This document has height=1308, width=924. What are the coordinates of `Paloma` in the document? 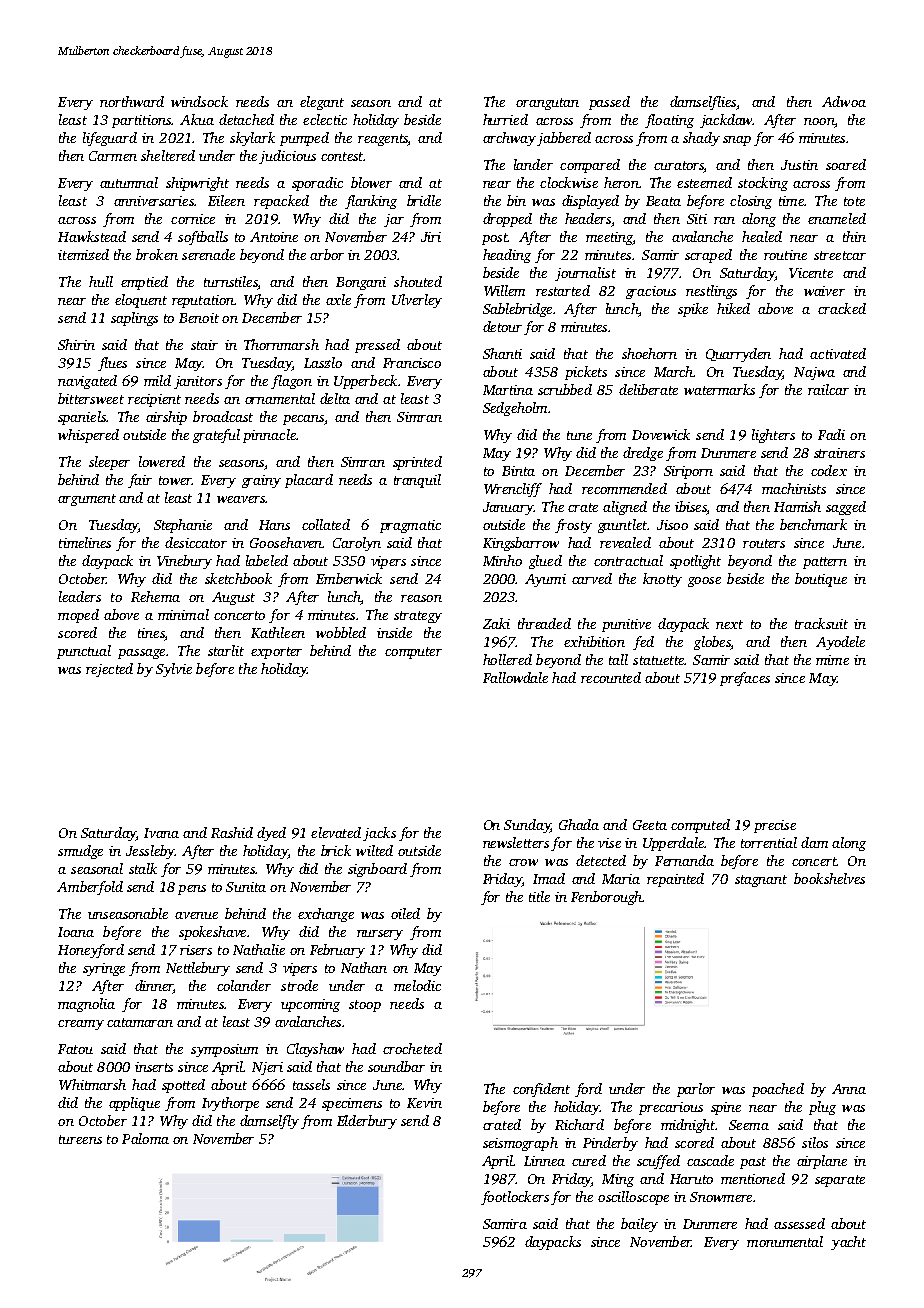 It's located at (145, 1138).
